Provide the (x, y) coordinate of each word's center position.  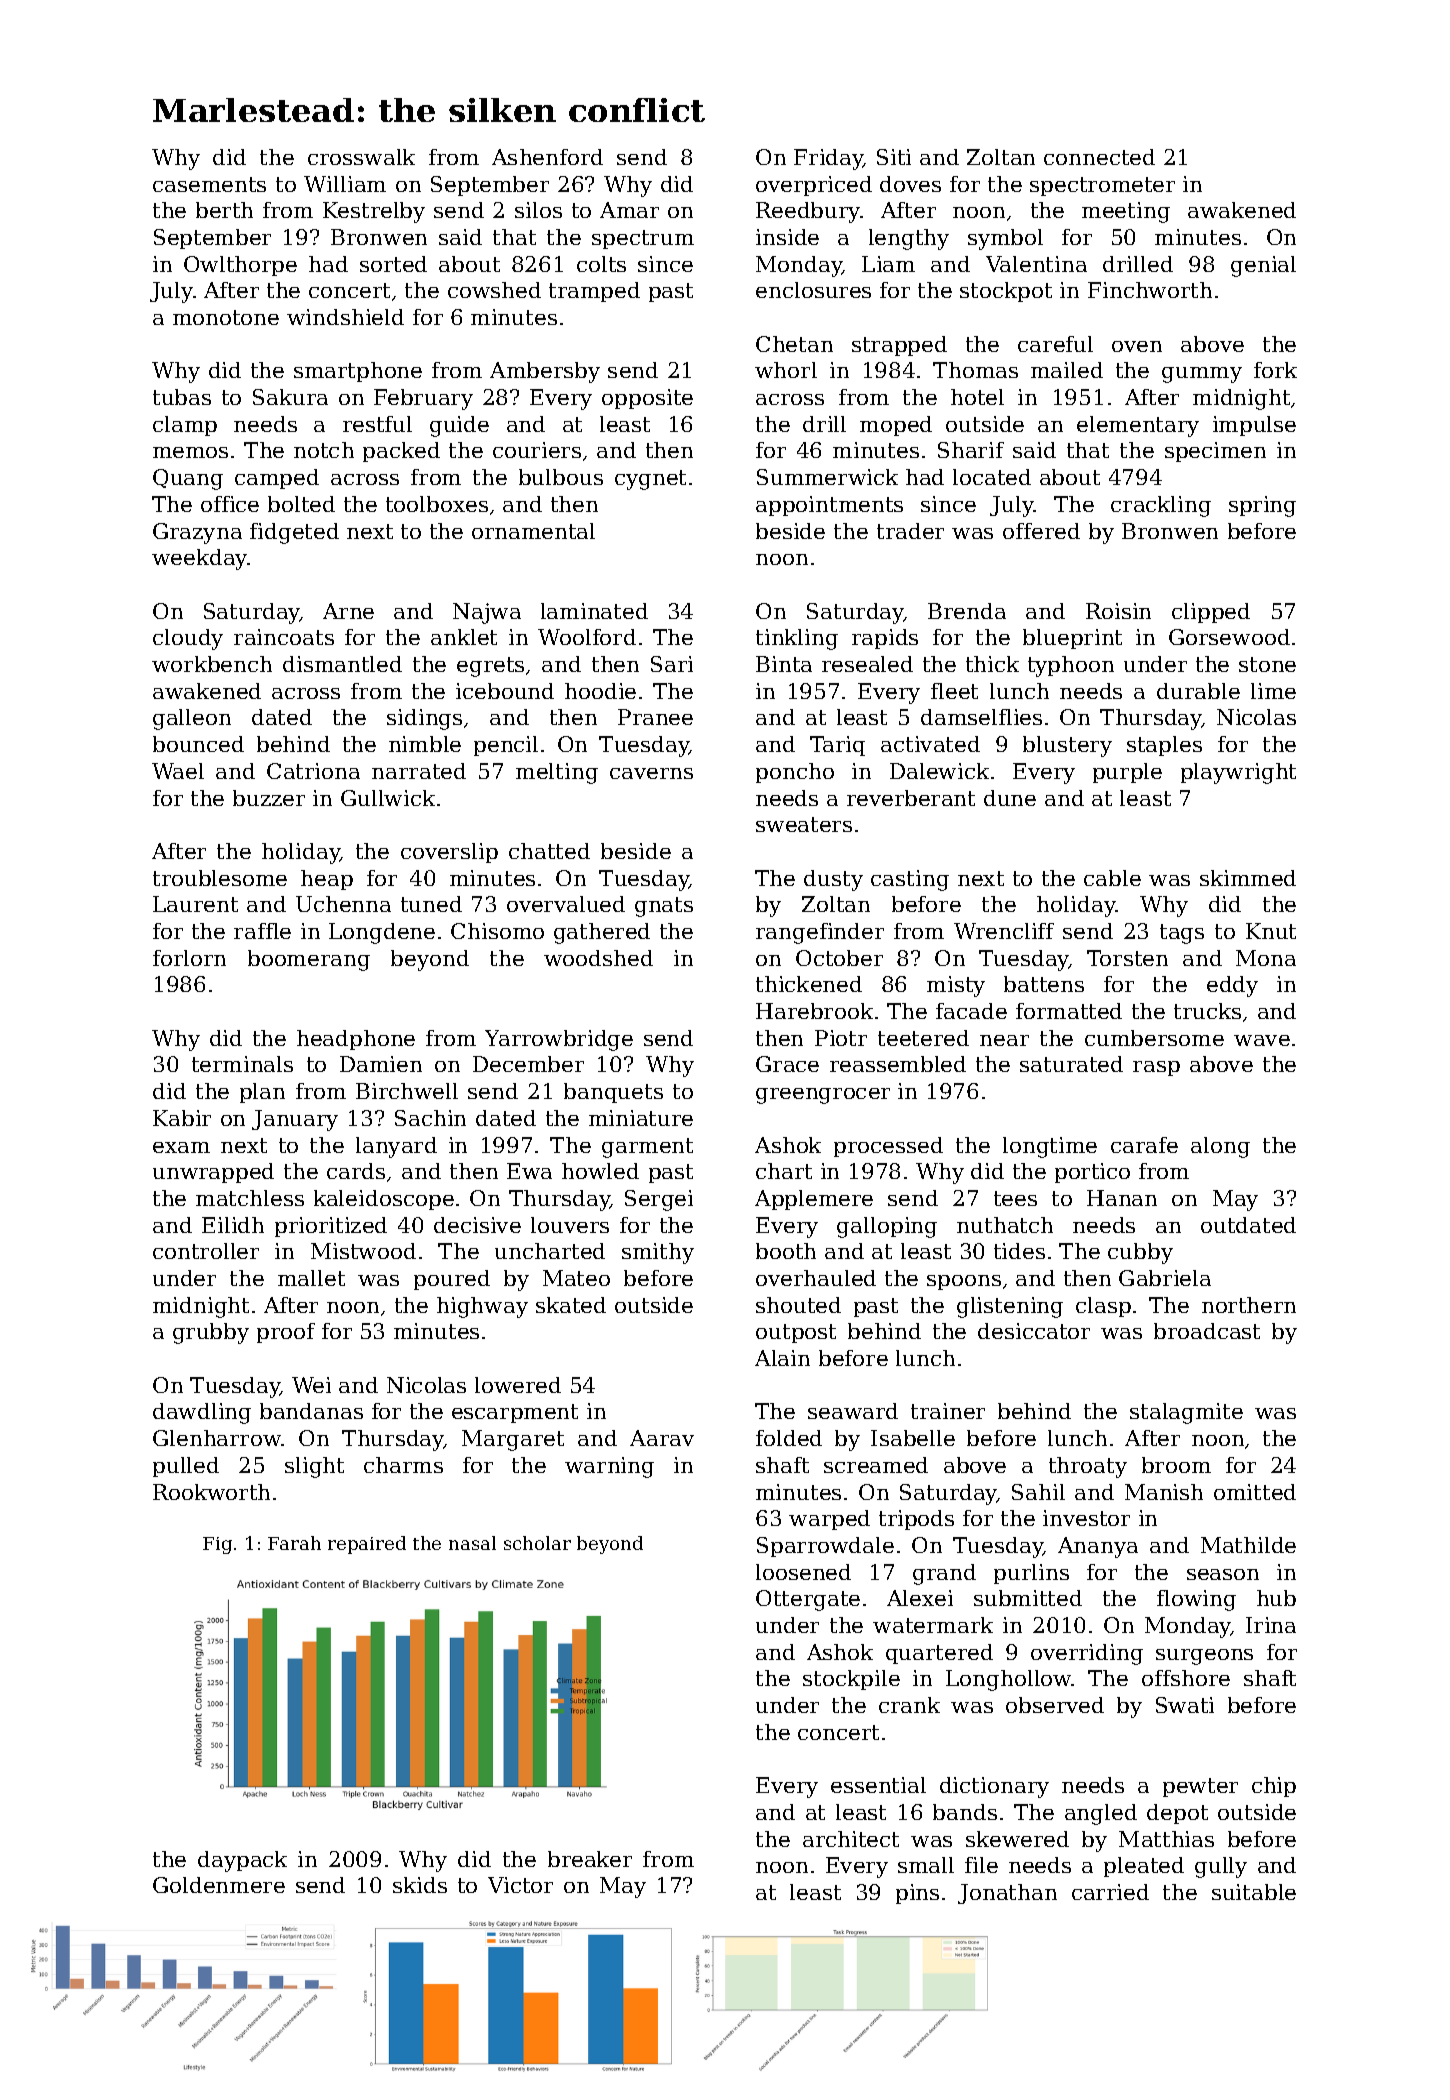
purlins (1031, 1574)
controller (206, 1251)
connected (1099, 157)
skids (420, 1885)
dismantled (342, 664)
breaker (590, 1859)
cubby (1140, 1253)
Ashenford (547, 157)
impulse (1254, 426)
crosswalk (361, 157)
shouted (798, 1305)
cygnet (650, 480)
